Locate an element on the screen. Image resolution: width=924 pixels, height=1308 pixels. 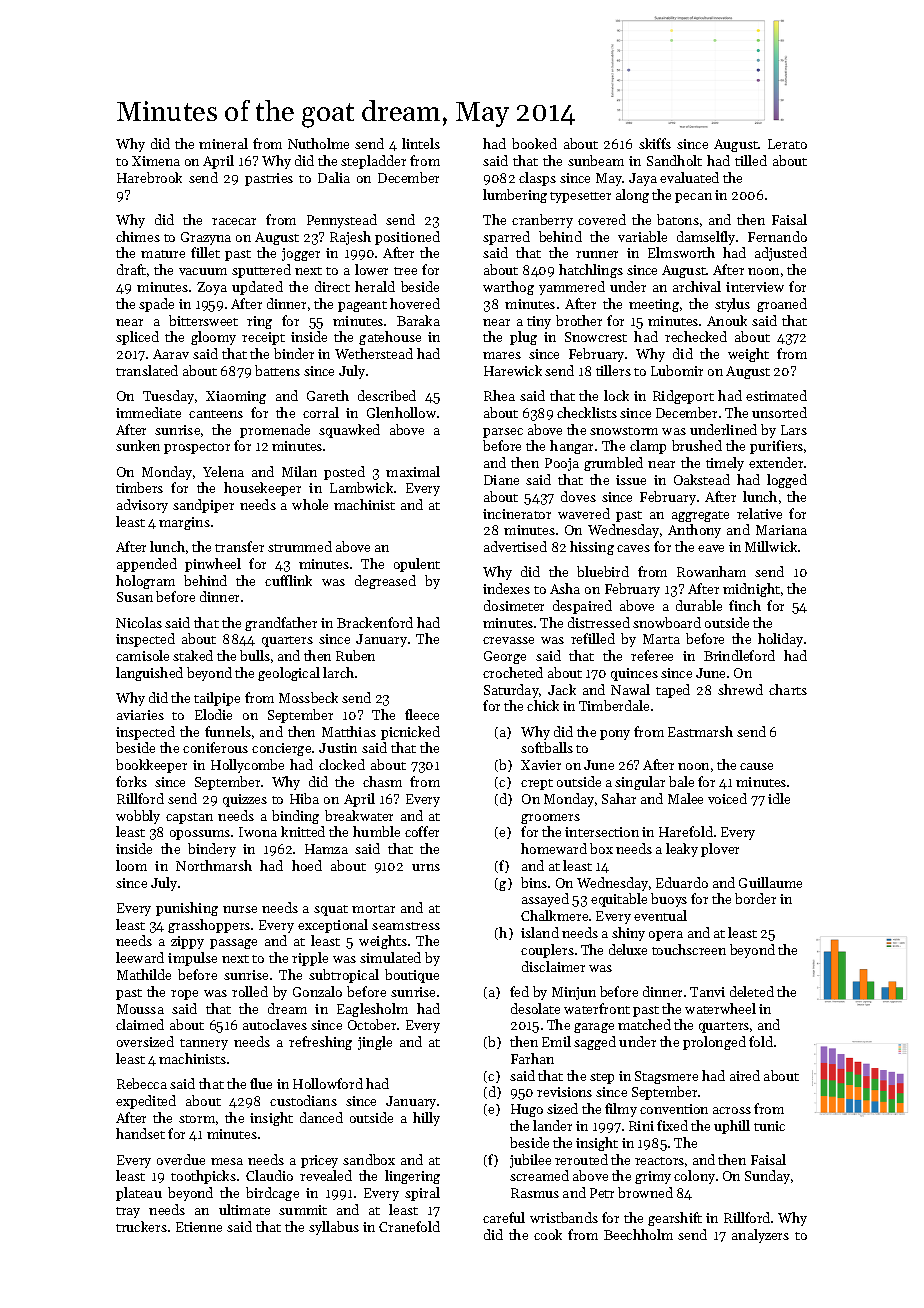
Harewick is located at coordinates (513, 370).
